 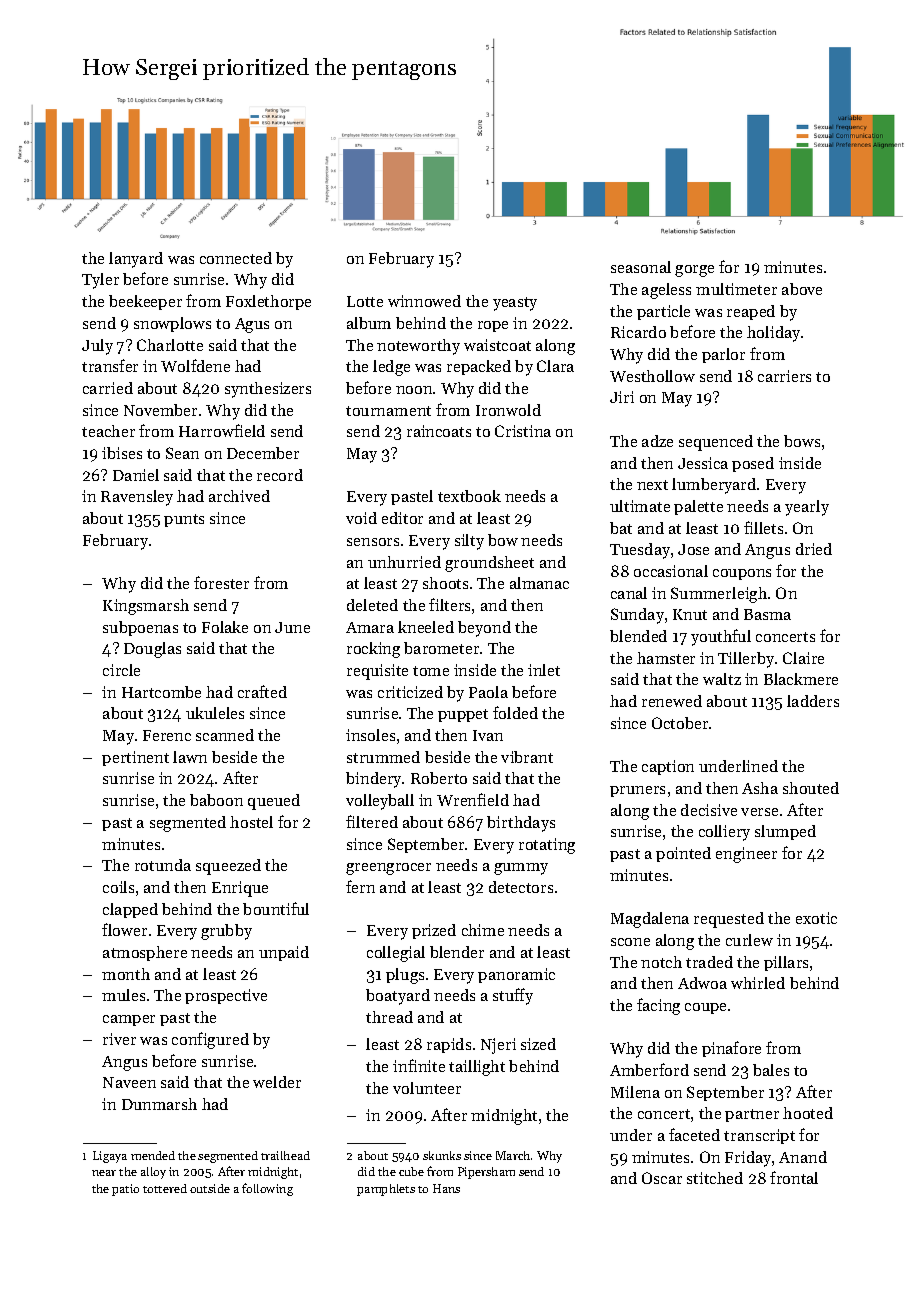 I want to click on dried, so click(x=814, y=549).
